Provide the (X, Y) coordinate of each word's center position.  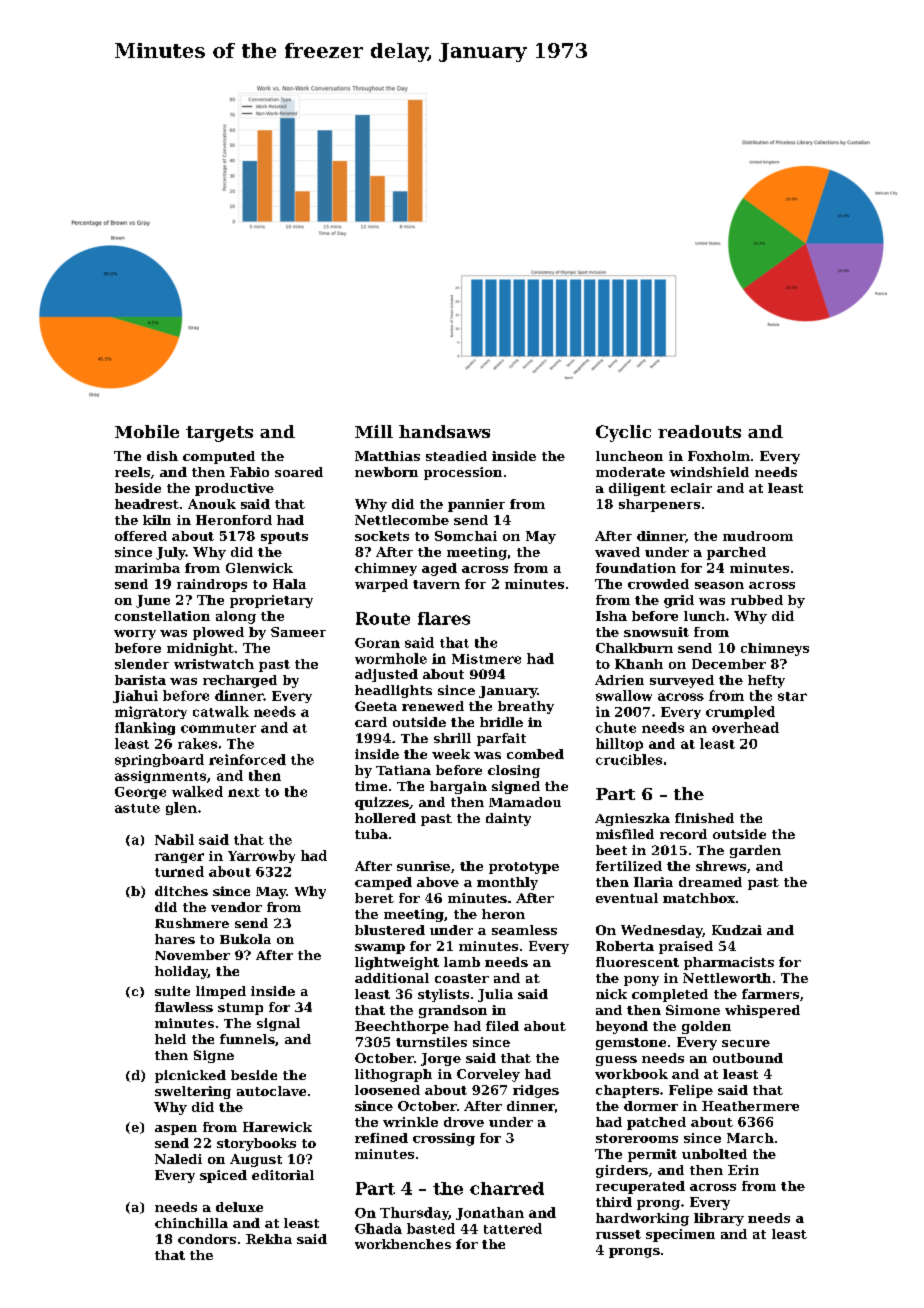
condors (207, 1239)
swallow (624, 695)
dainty (508, 819)
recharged (240, 681)
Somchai (466, 536)
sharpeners (659, 505)
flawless (184, 1007)
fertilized (629, 866)
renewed (433, 706)
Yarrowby (261, 856)
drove (464, 1122)
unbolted (714, 1154)
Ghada (378, 1228)
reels (132, 472)
